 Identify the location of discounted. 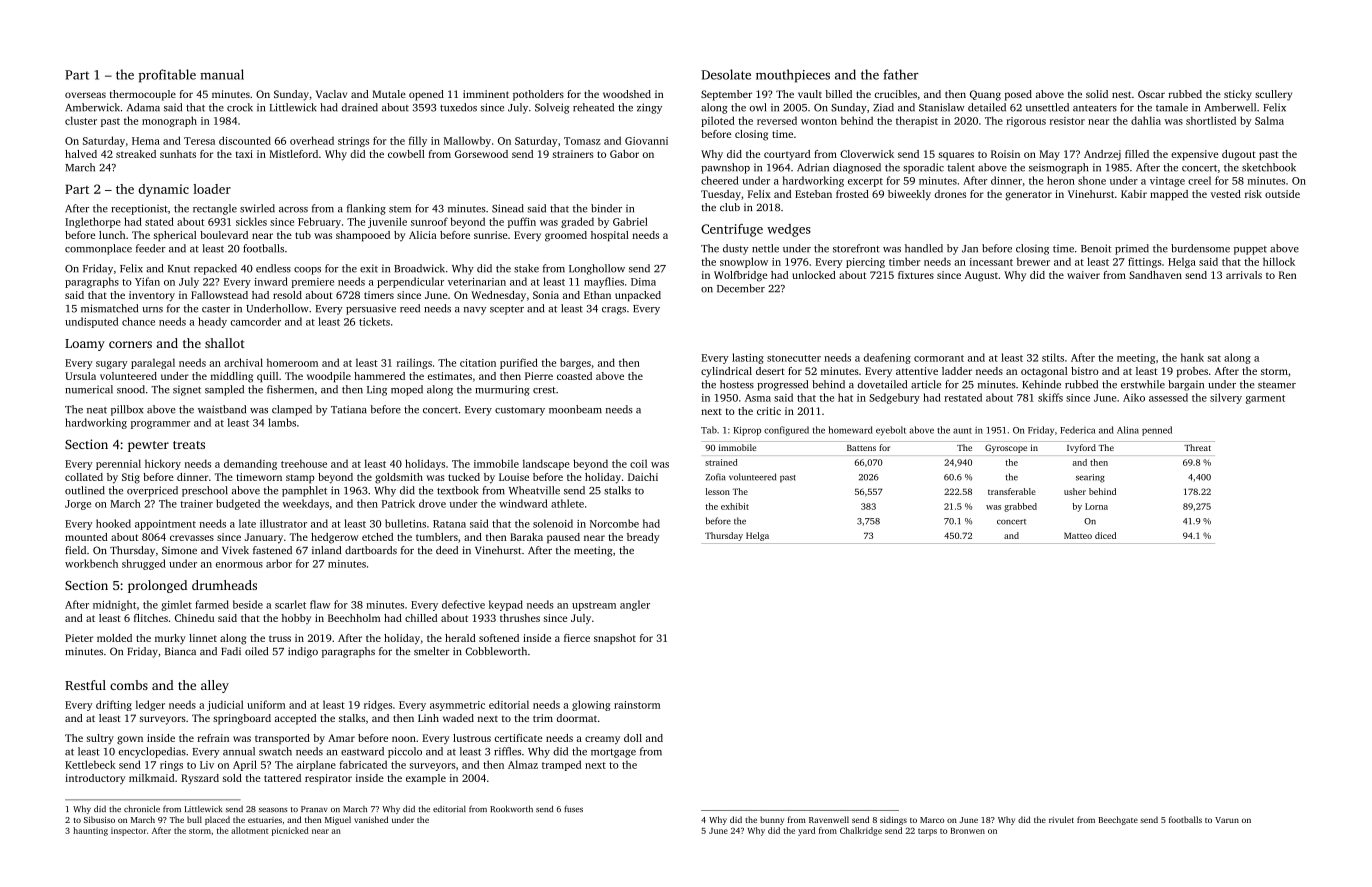
(245, 140).
